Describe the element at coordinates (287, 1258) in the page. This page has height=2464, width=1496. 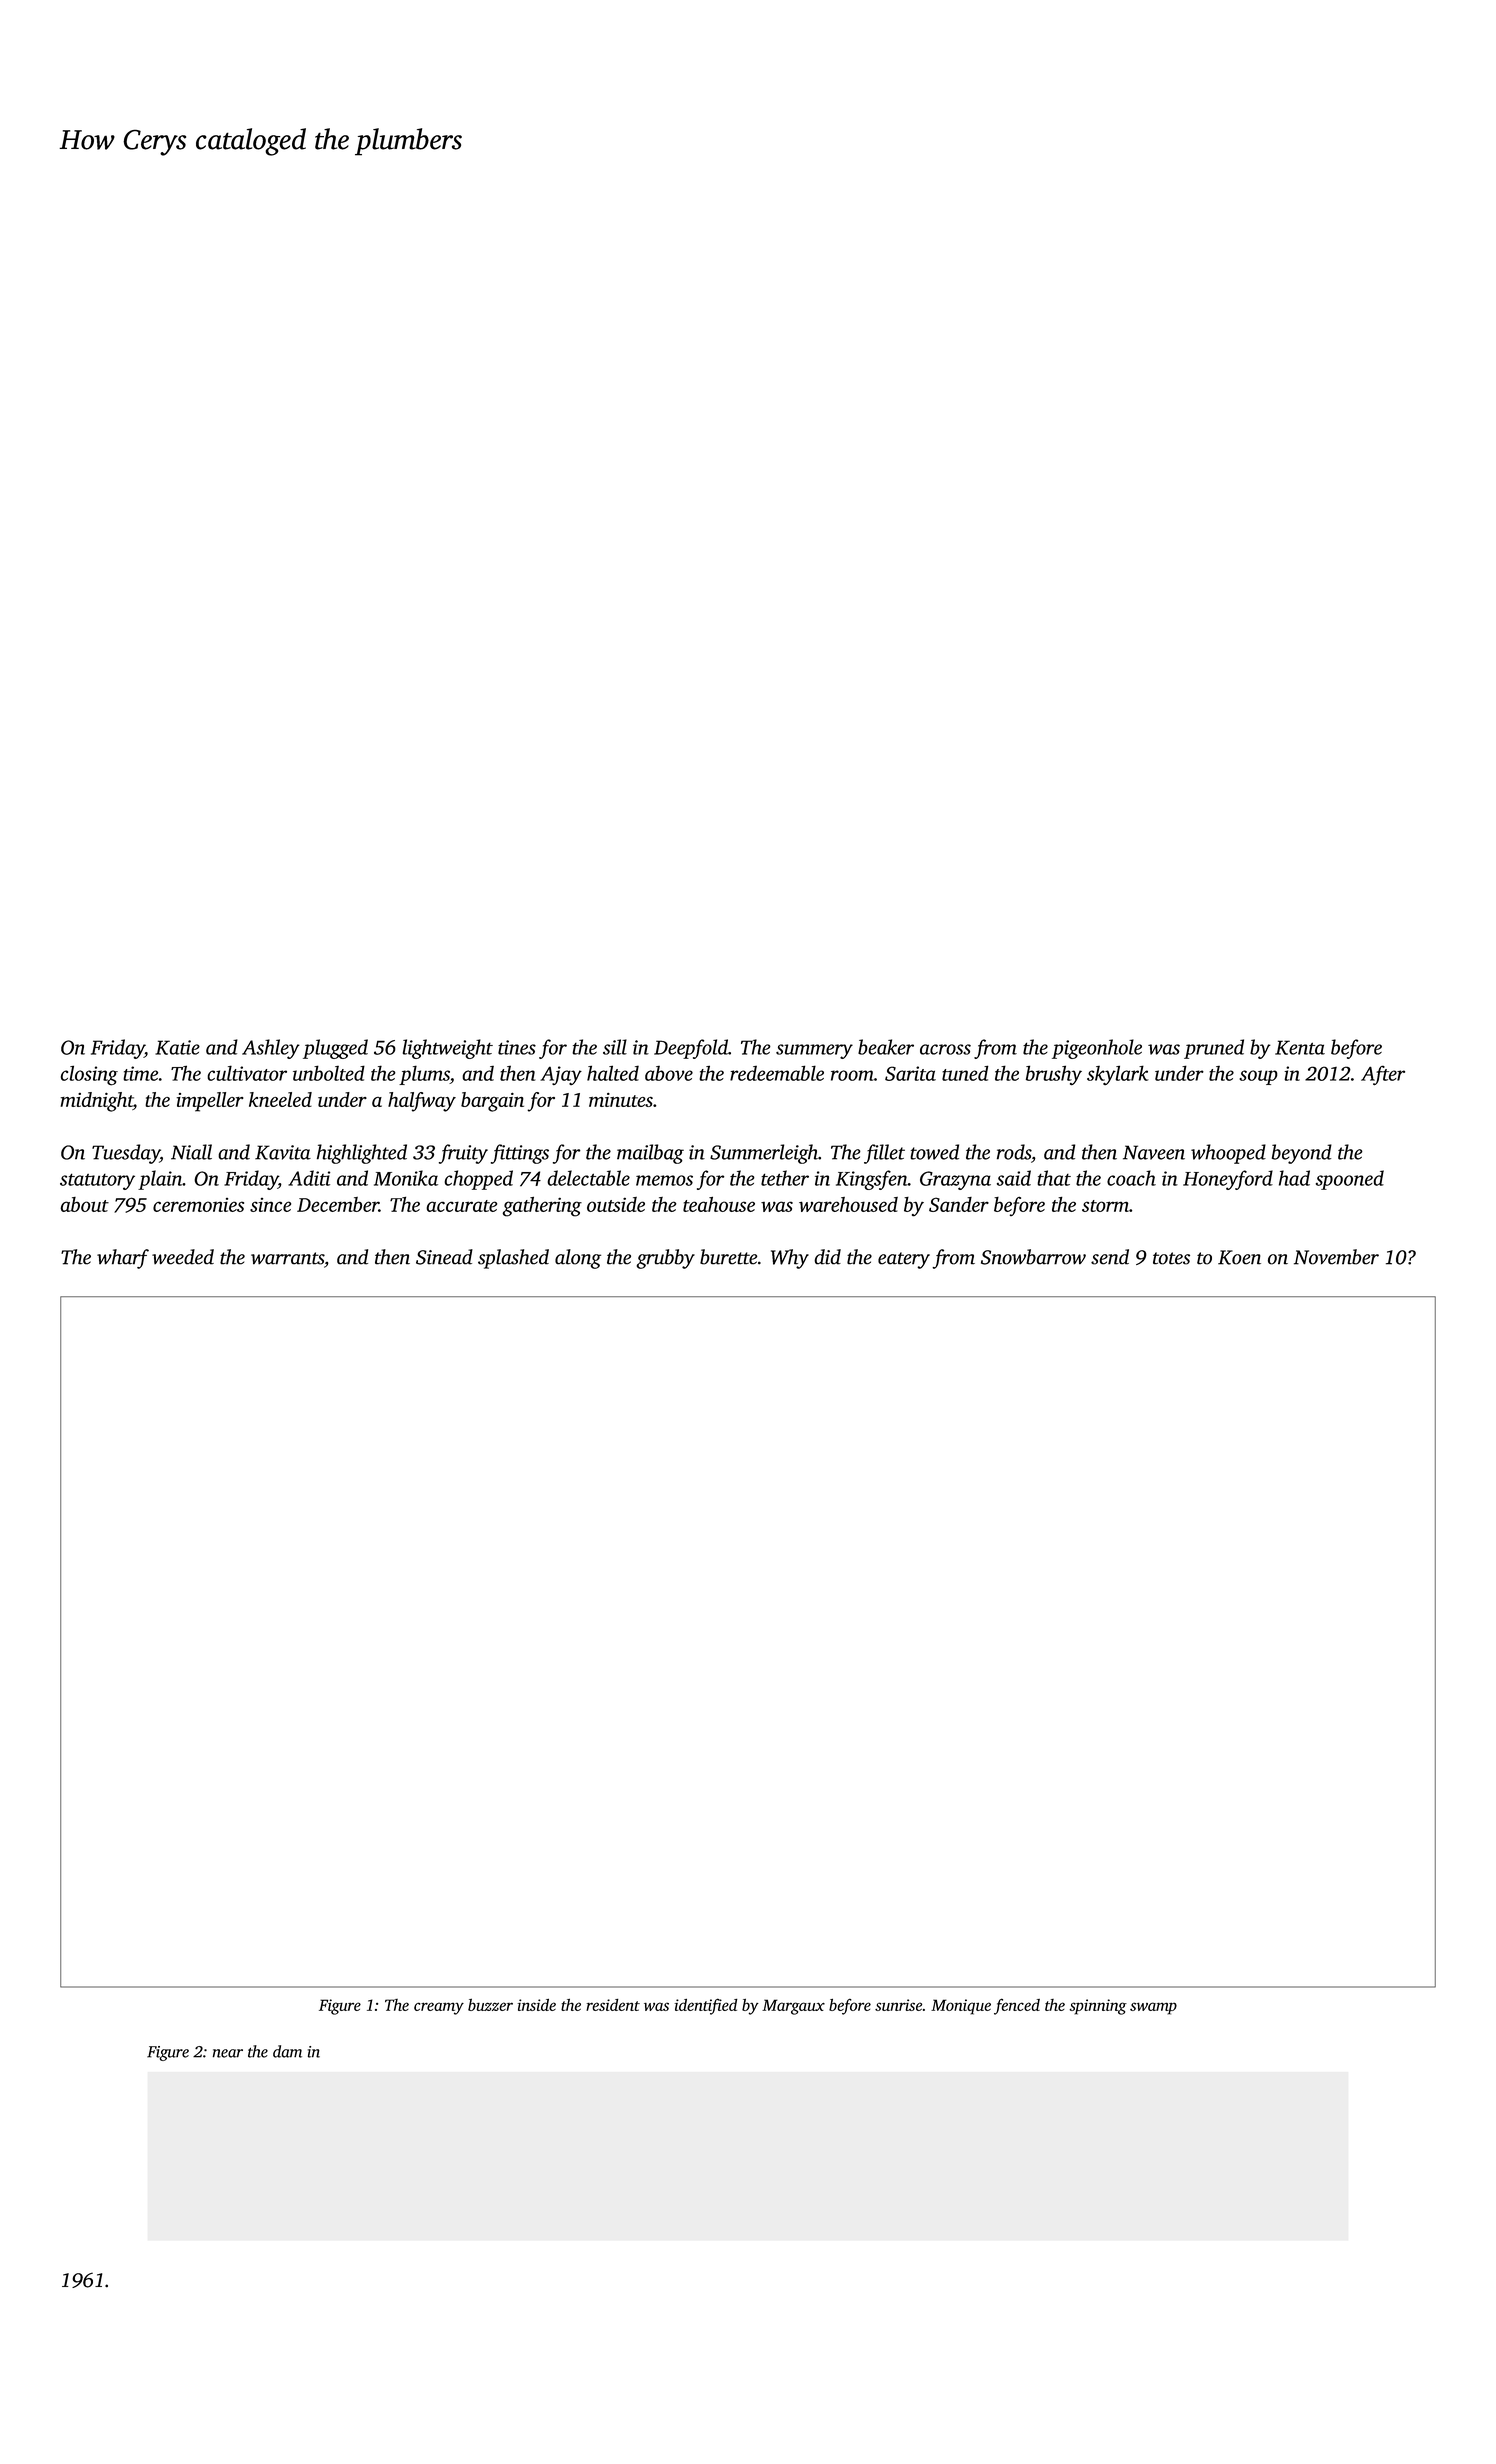
I see `warrants` at that location.
